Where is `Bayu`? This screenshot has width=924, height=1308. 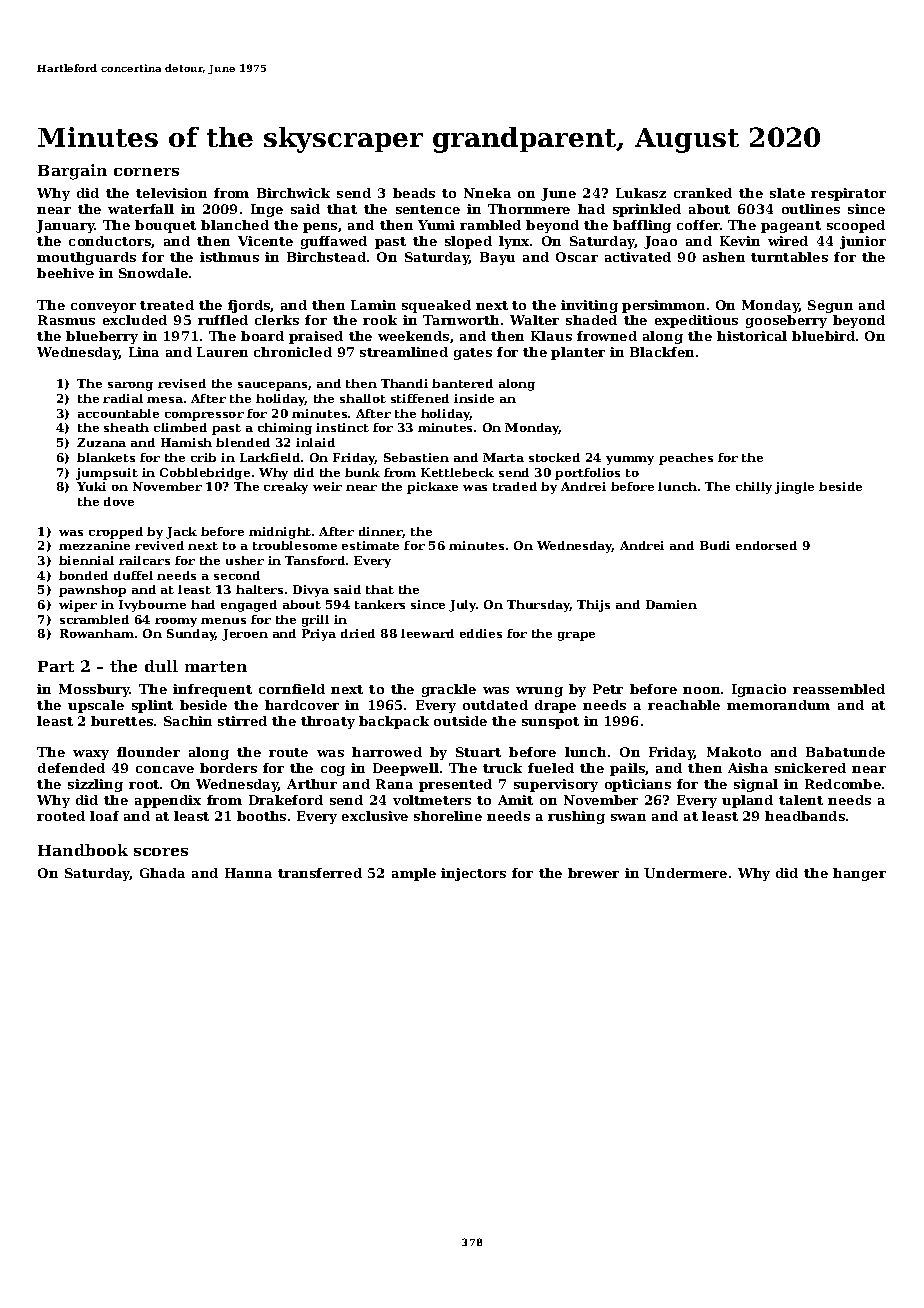
Bayu is located at coordinates (497, 258).
